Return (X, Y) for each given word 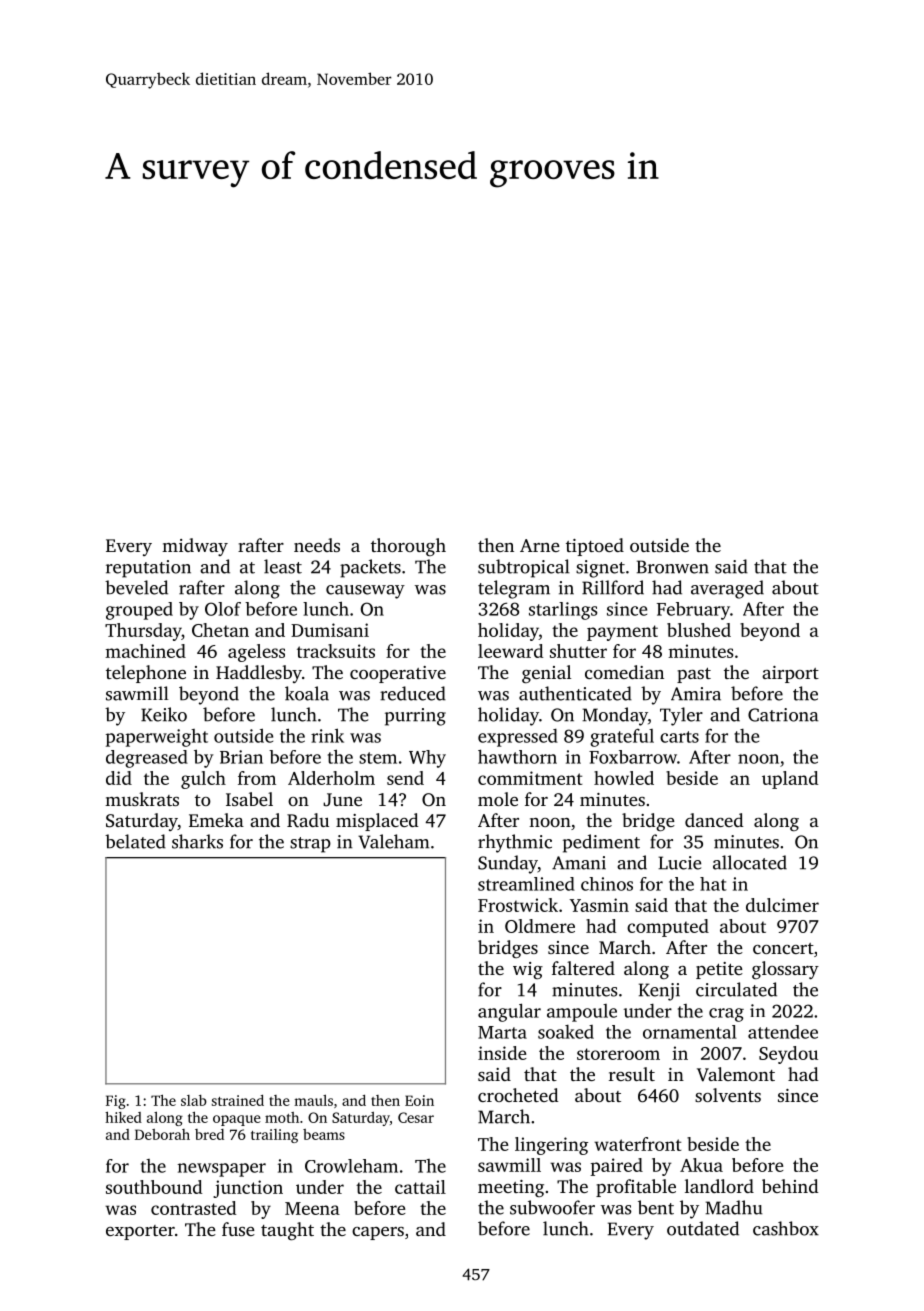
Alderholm (331, 778)
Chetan (220, 630)
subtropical (524, 568)
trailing (274, 1136)
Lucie (679, 863)
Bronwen (673, 567)
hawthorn (517, 756)
